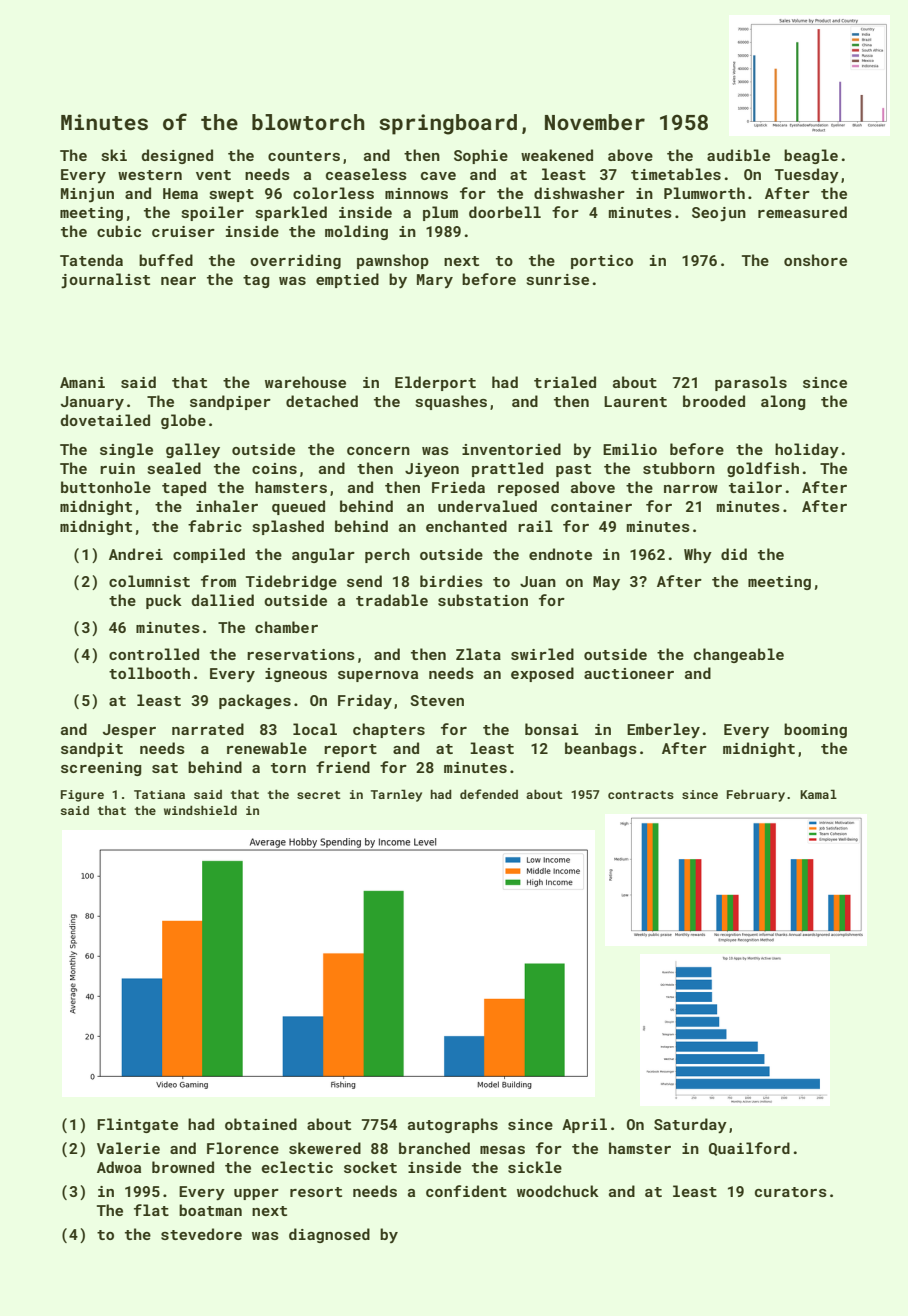 The height and width of the page is (1316, 908). What do you see at coordinates (453, 1125) in the page?
I see `autographs` at bounding box center [453, 1125].
